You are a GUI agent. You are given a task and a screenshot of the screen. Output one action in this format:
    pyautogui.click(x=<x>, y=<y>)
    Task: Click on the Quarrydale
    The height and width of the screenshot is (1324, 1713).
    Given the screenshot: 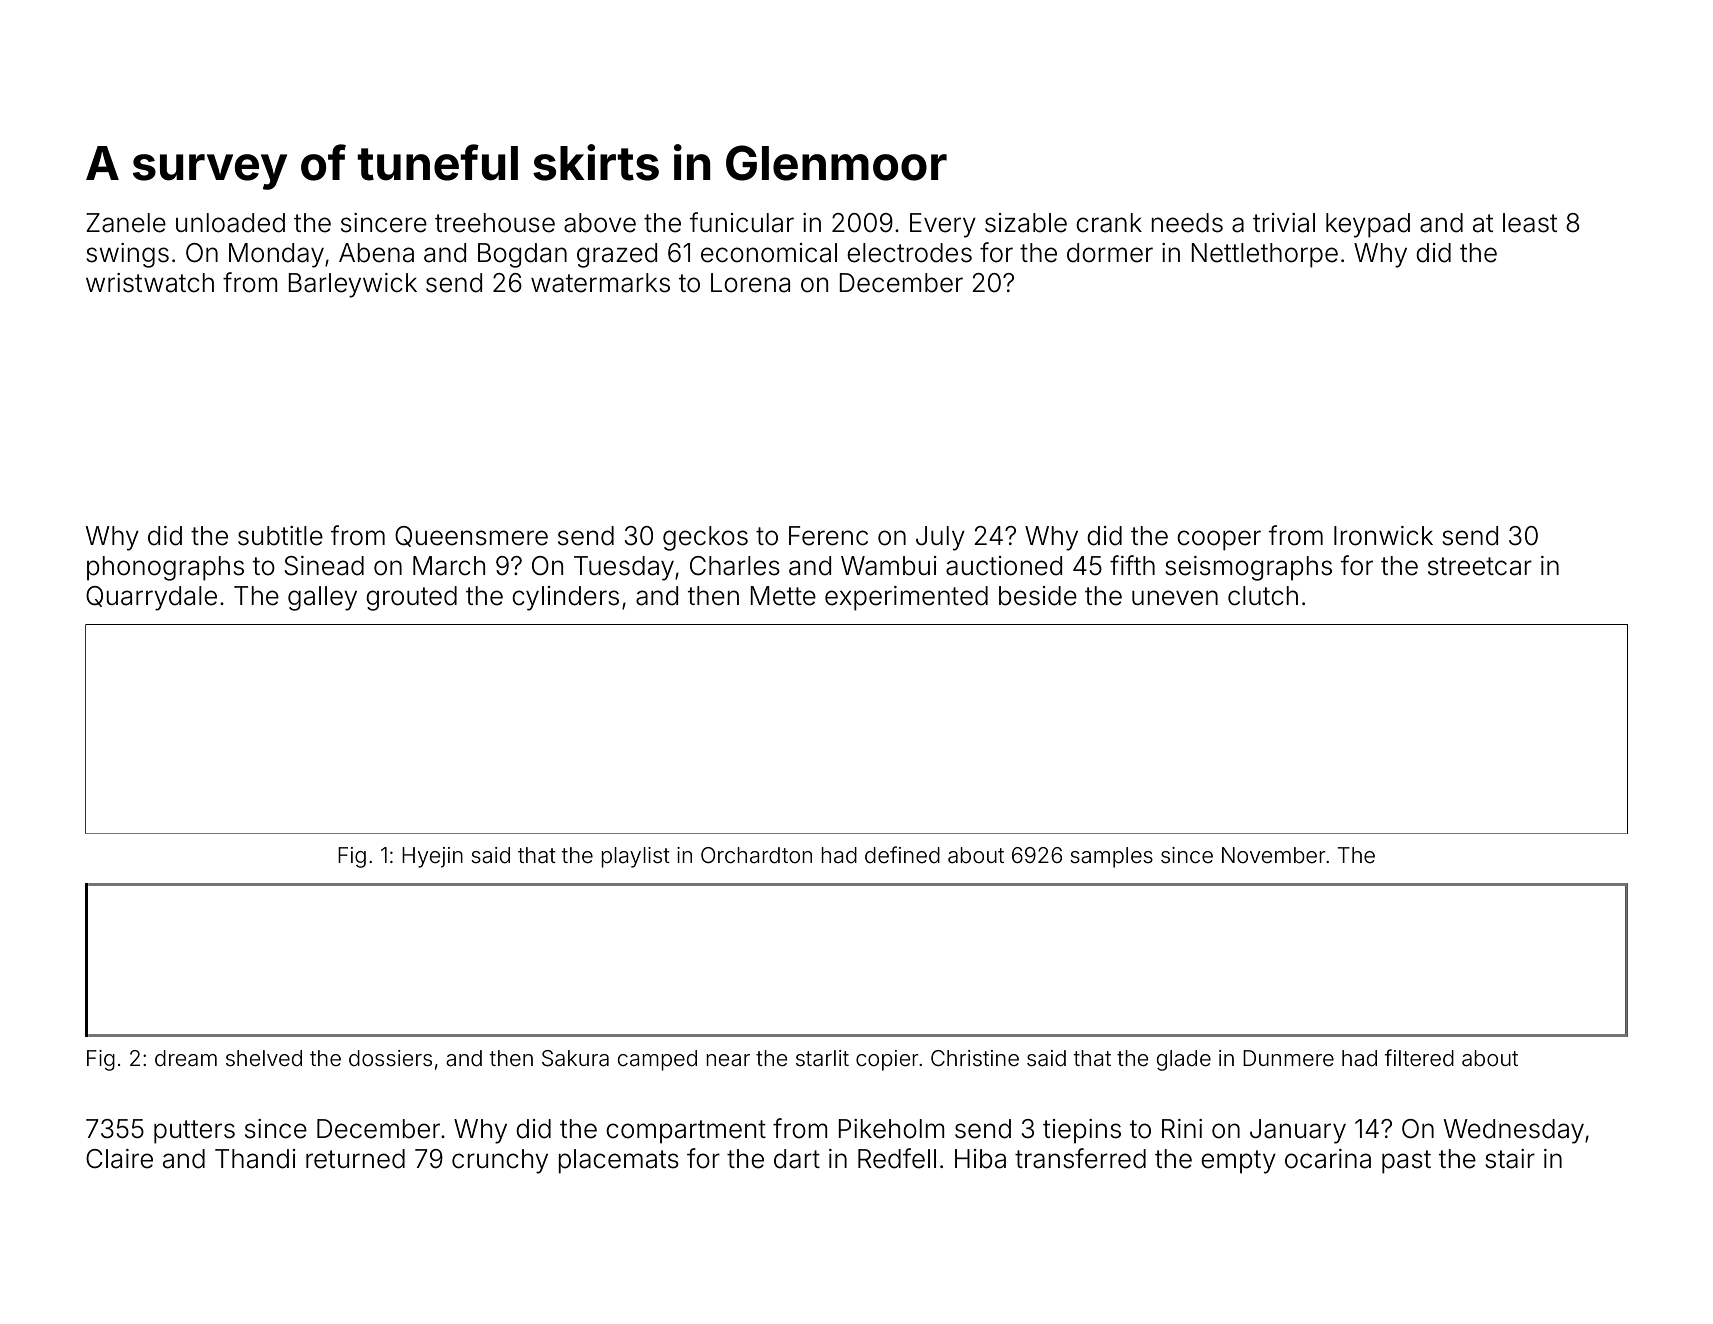 What is the action you would take?
    pyautogui.click(x=151, y=598)
